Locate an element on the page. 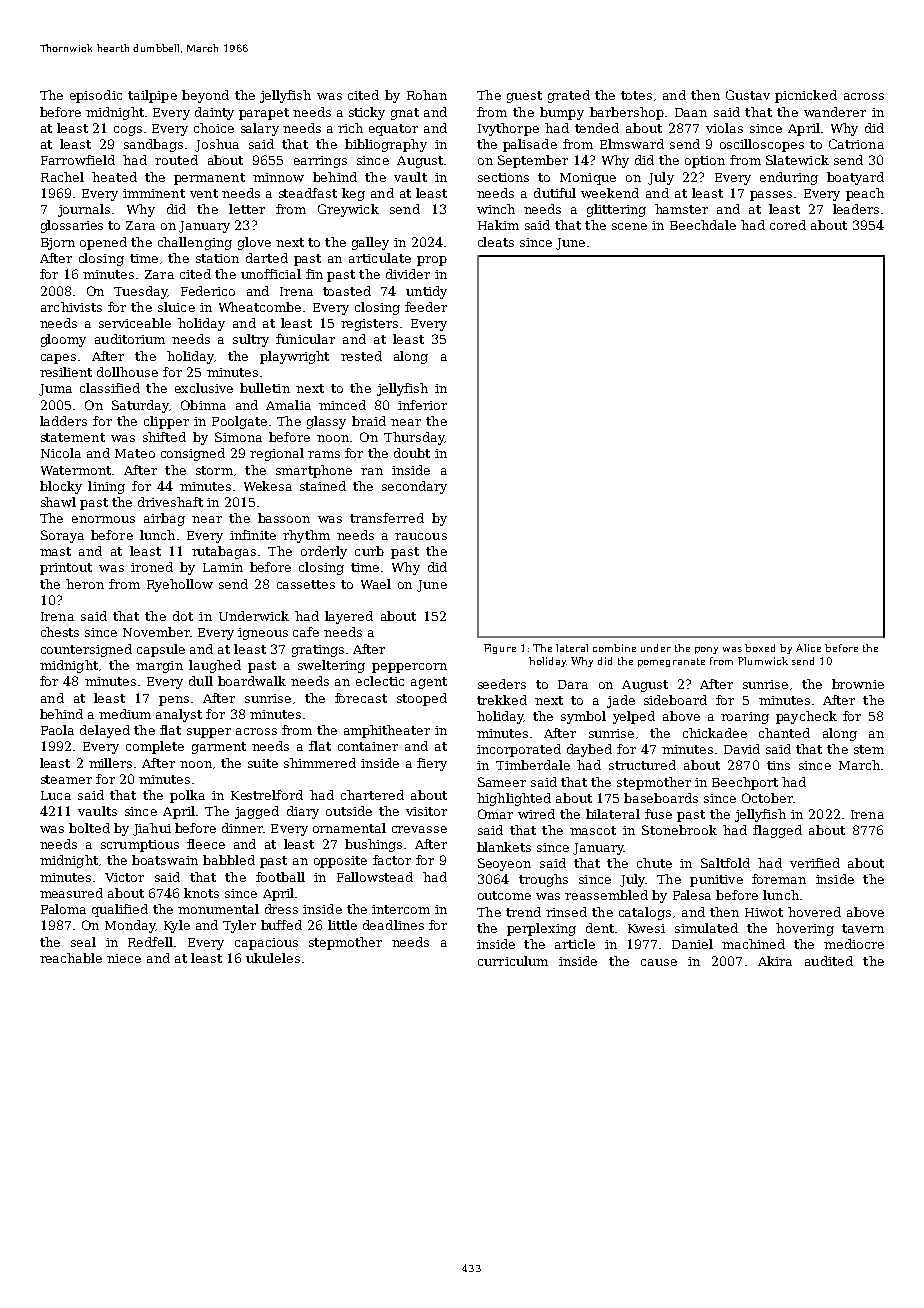 The height and width of the document is (1308, 924). seeders is located at coordinates (502, 684).
